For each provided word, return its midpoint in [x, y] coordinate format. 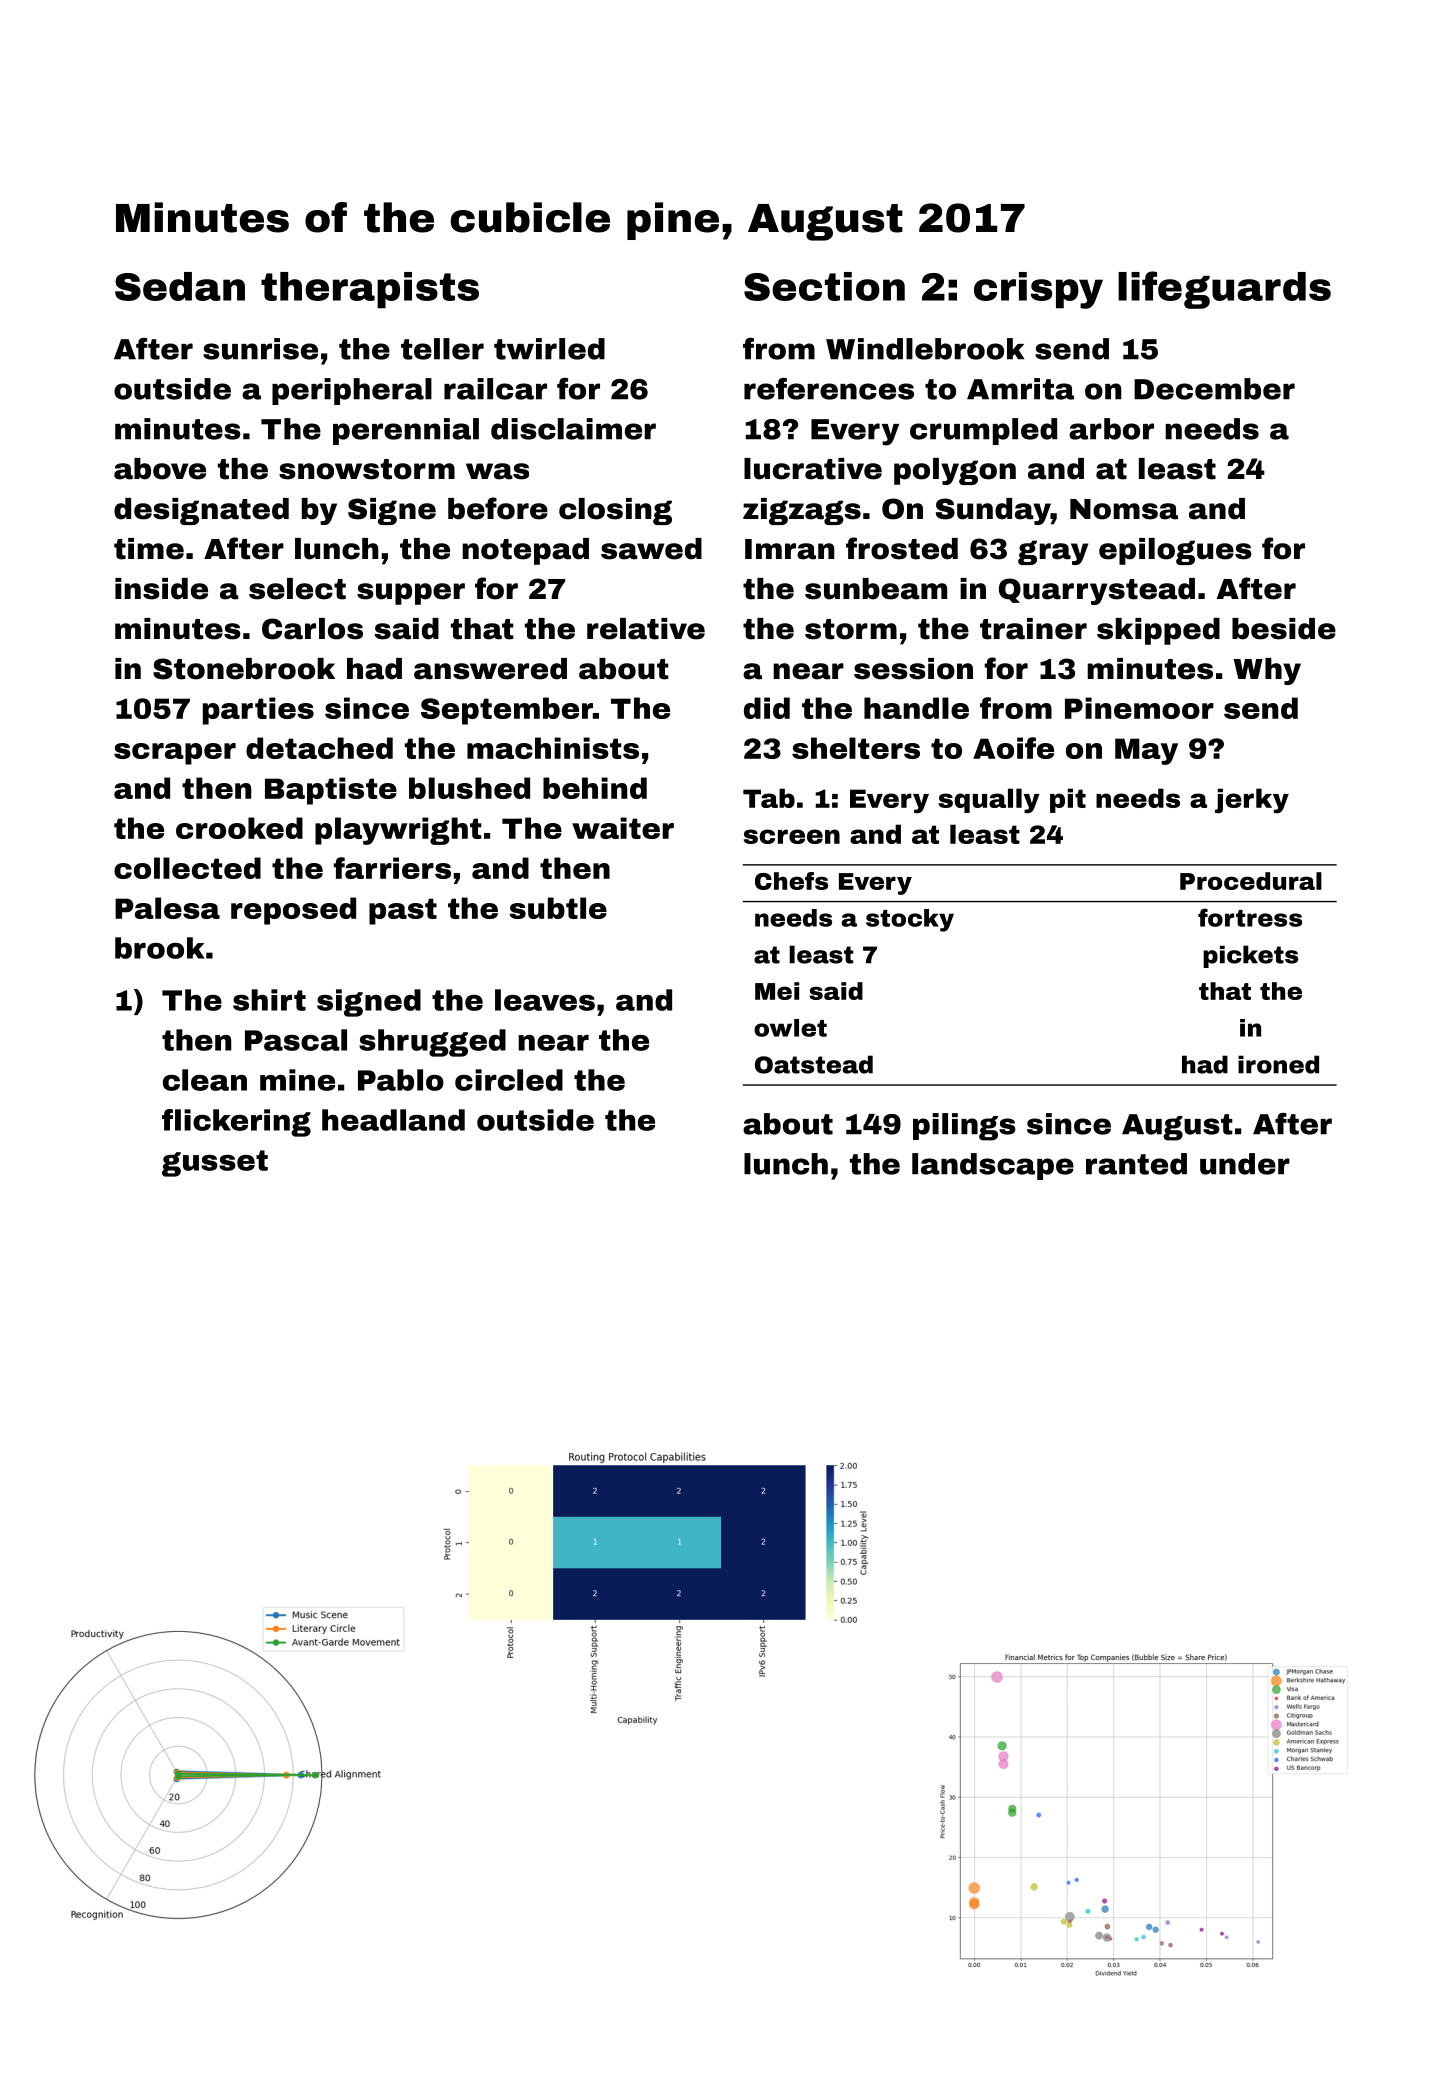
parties [258, 711]
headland [393, 1120]
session [913, 669]
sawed [651, 549]
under [1245, 1164]
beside [1284, 629]
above [160, 469]
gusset [215, 1163]
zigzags [802, 511]
